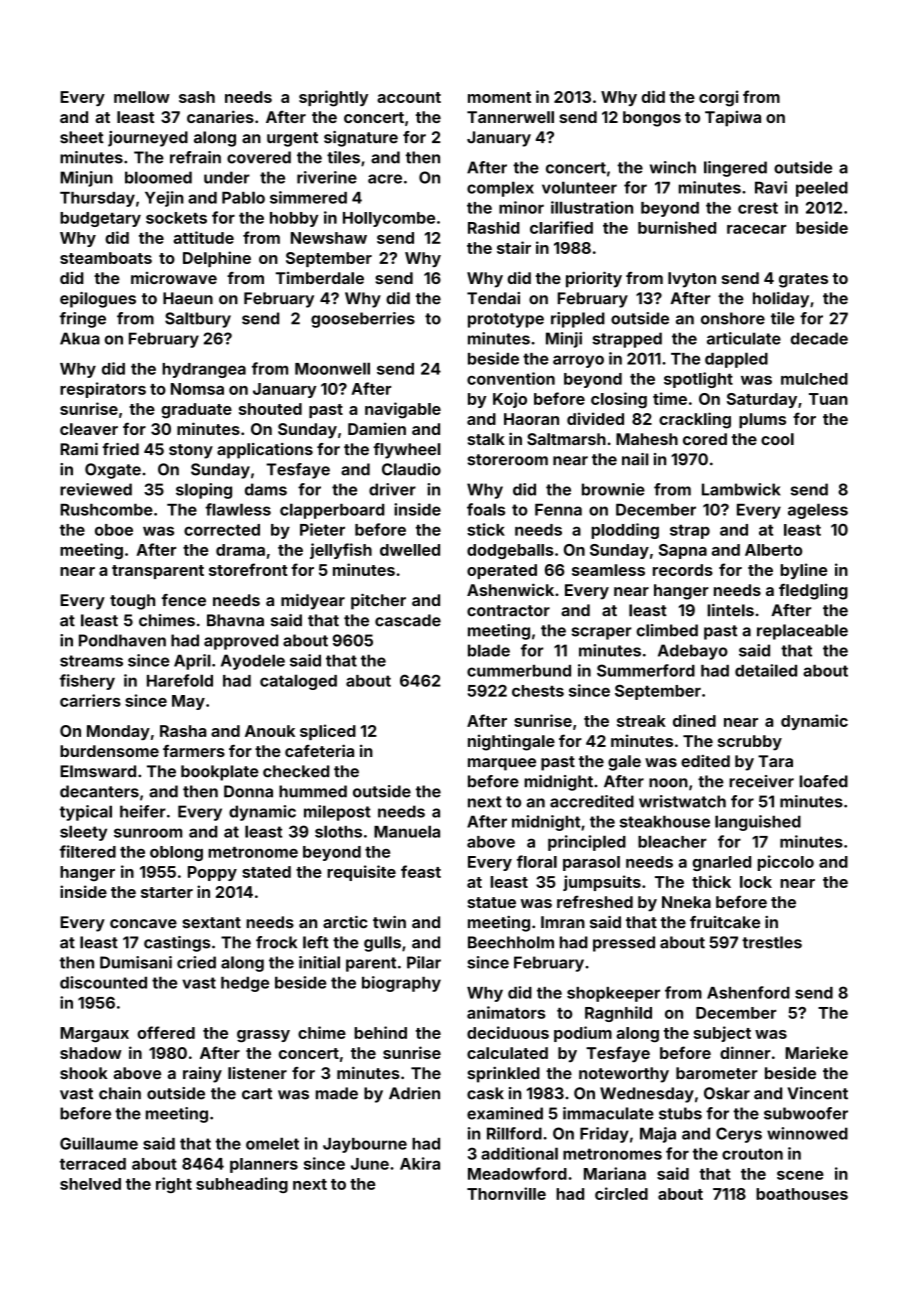 This screenshot has height=1316, width=908. What do you see at coordinates (621, 1193) in the screenshot?
I see `circled` at bounding box center [621, 1193].
